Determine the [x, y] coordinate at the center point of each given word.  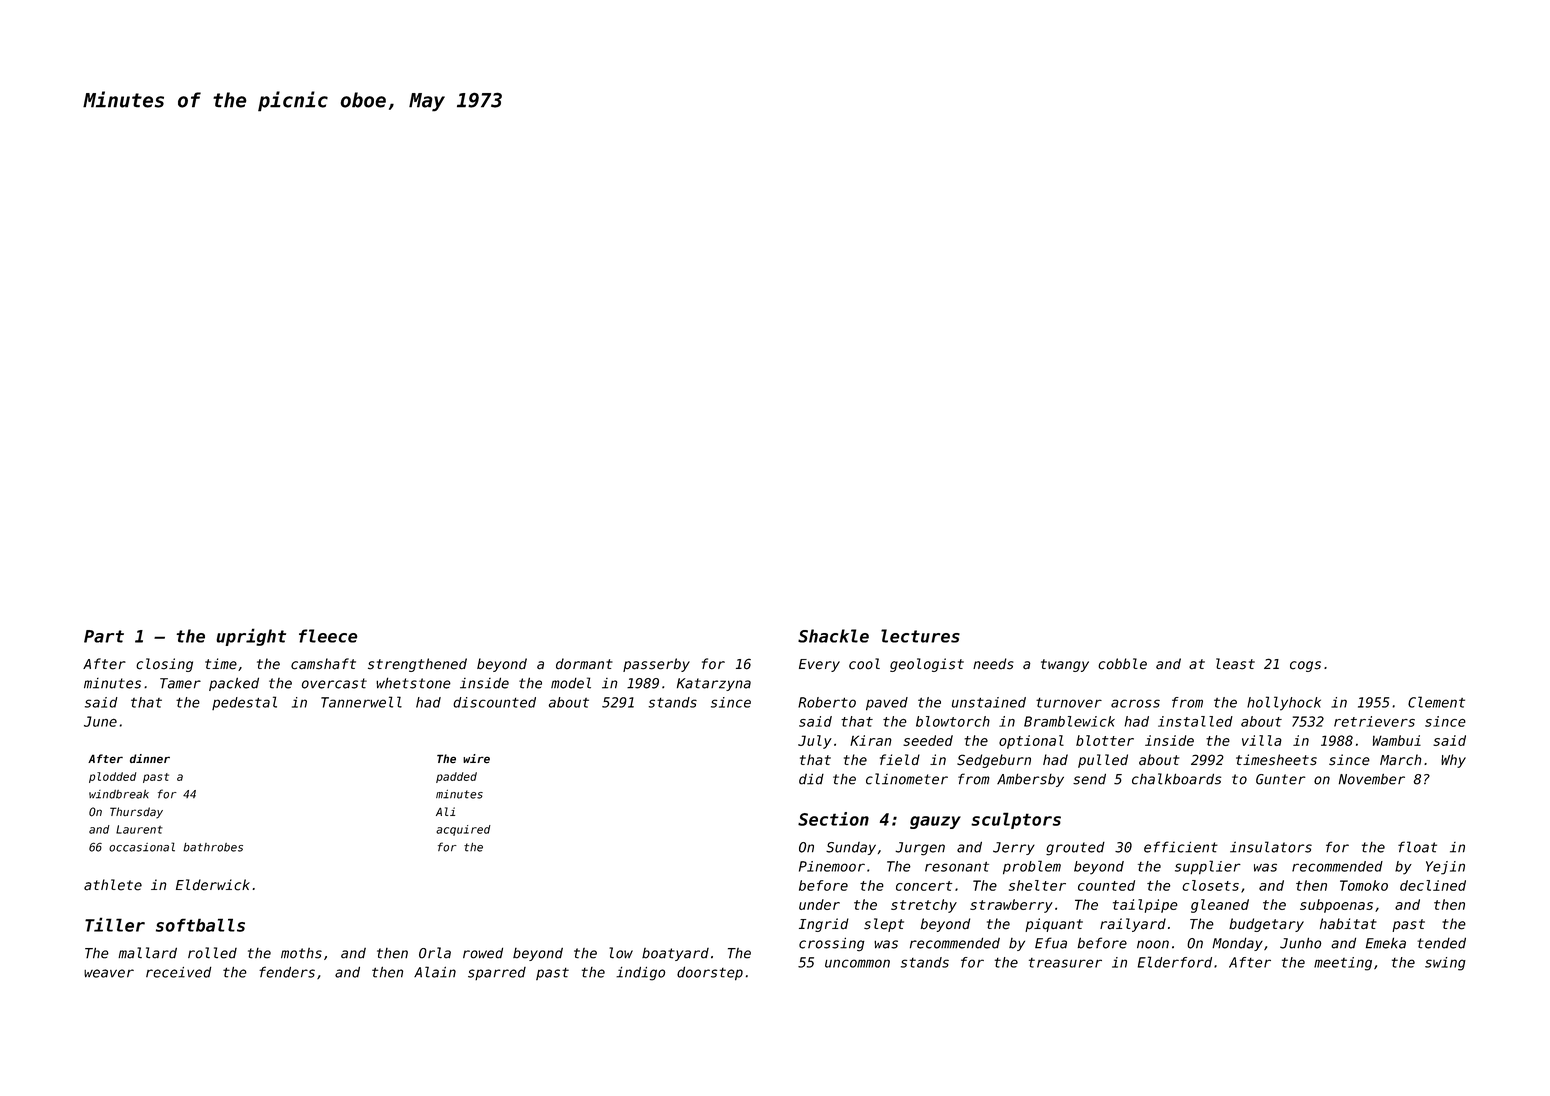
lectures [920, 636]
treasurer [1065, 963]
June [100, 721]
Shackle [833, 636]
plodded [112, 777]
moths [301, 953]
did [811, 779]
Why [1453, 761]
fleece [328, 636]
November [1372, 779]
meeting [1343, 964]
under [819, 904]
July [815, 742]
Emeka [1386, 943]
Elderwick [213, 885]
